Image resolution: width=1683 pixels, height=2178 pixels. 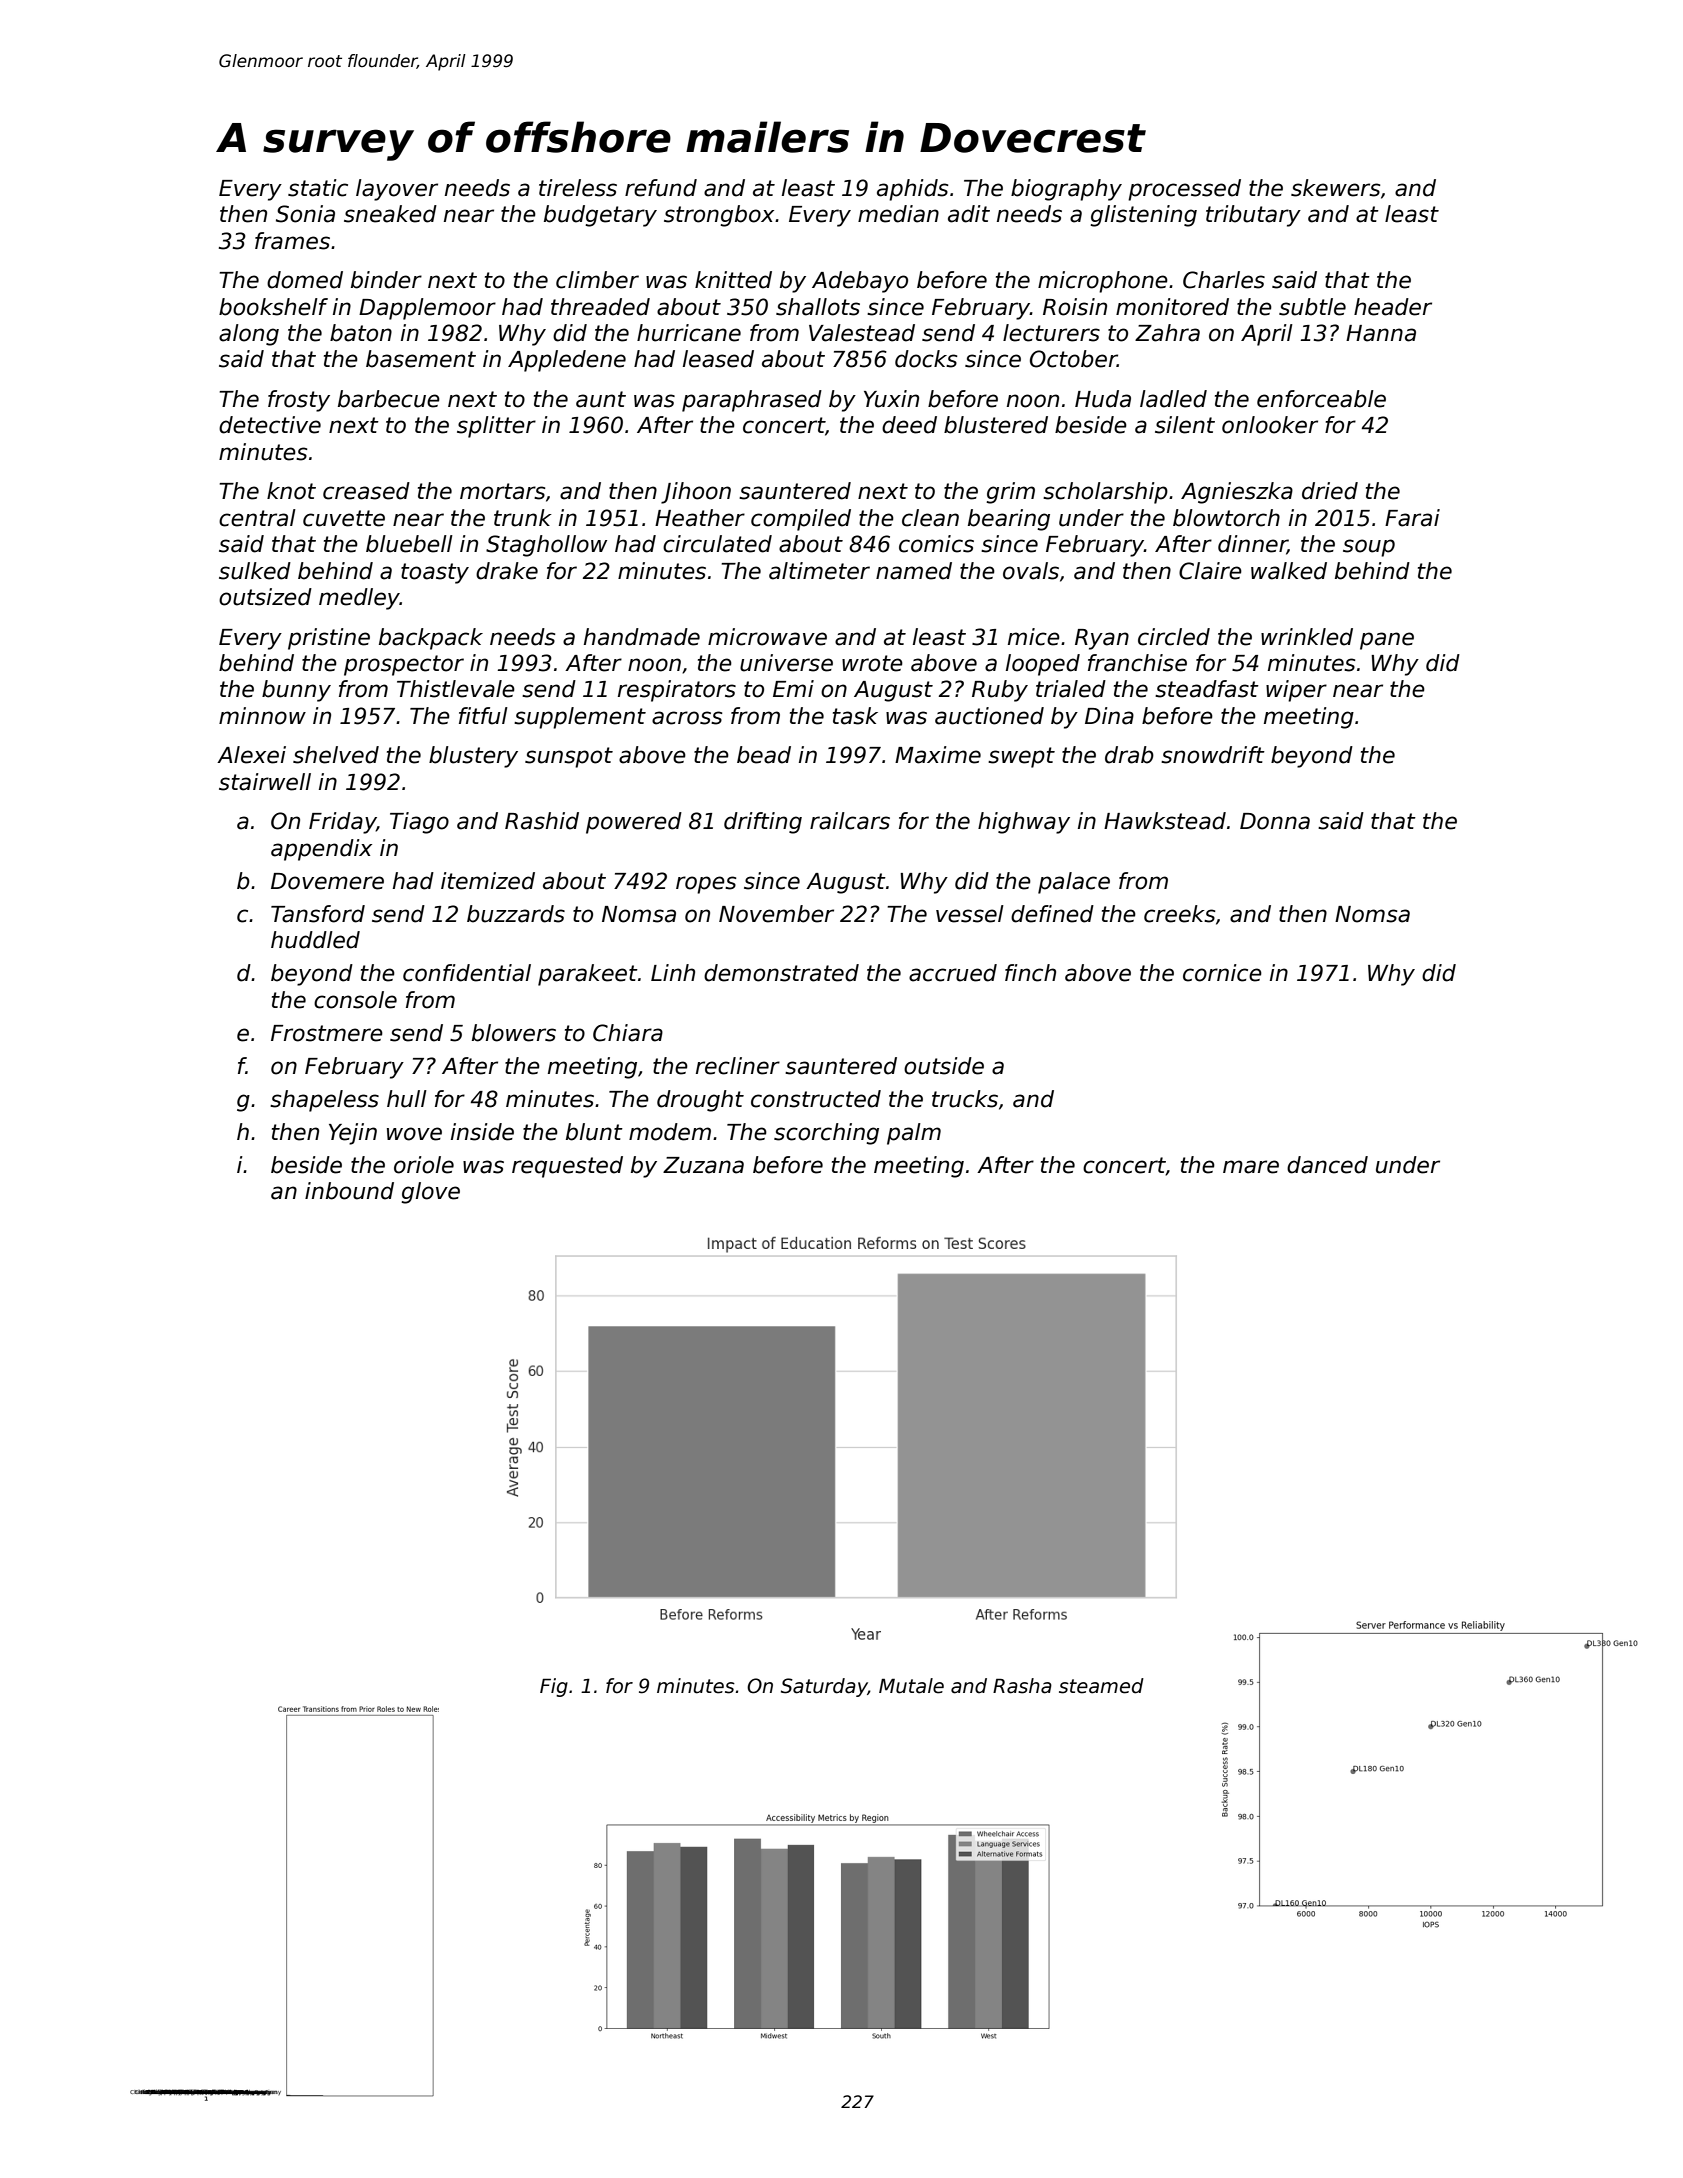 What do you see at coordinates (1270, 425) in the screenshot?
I see `onlooker` at bounding box center [1270, 425].
